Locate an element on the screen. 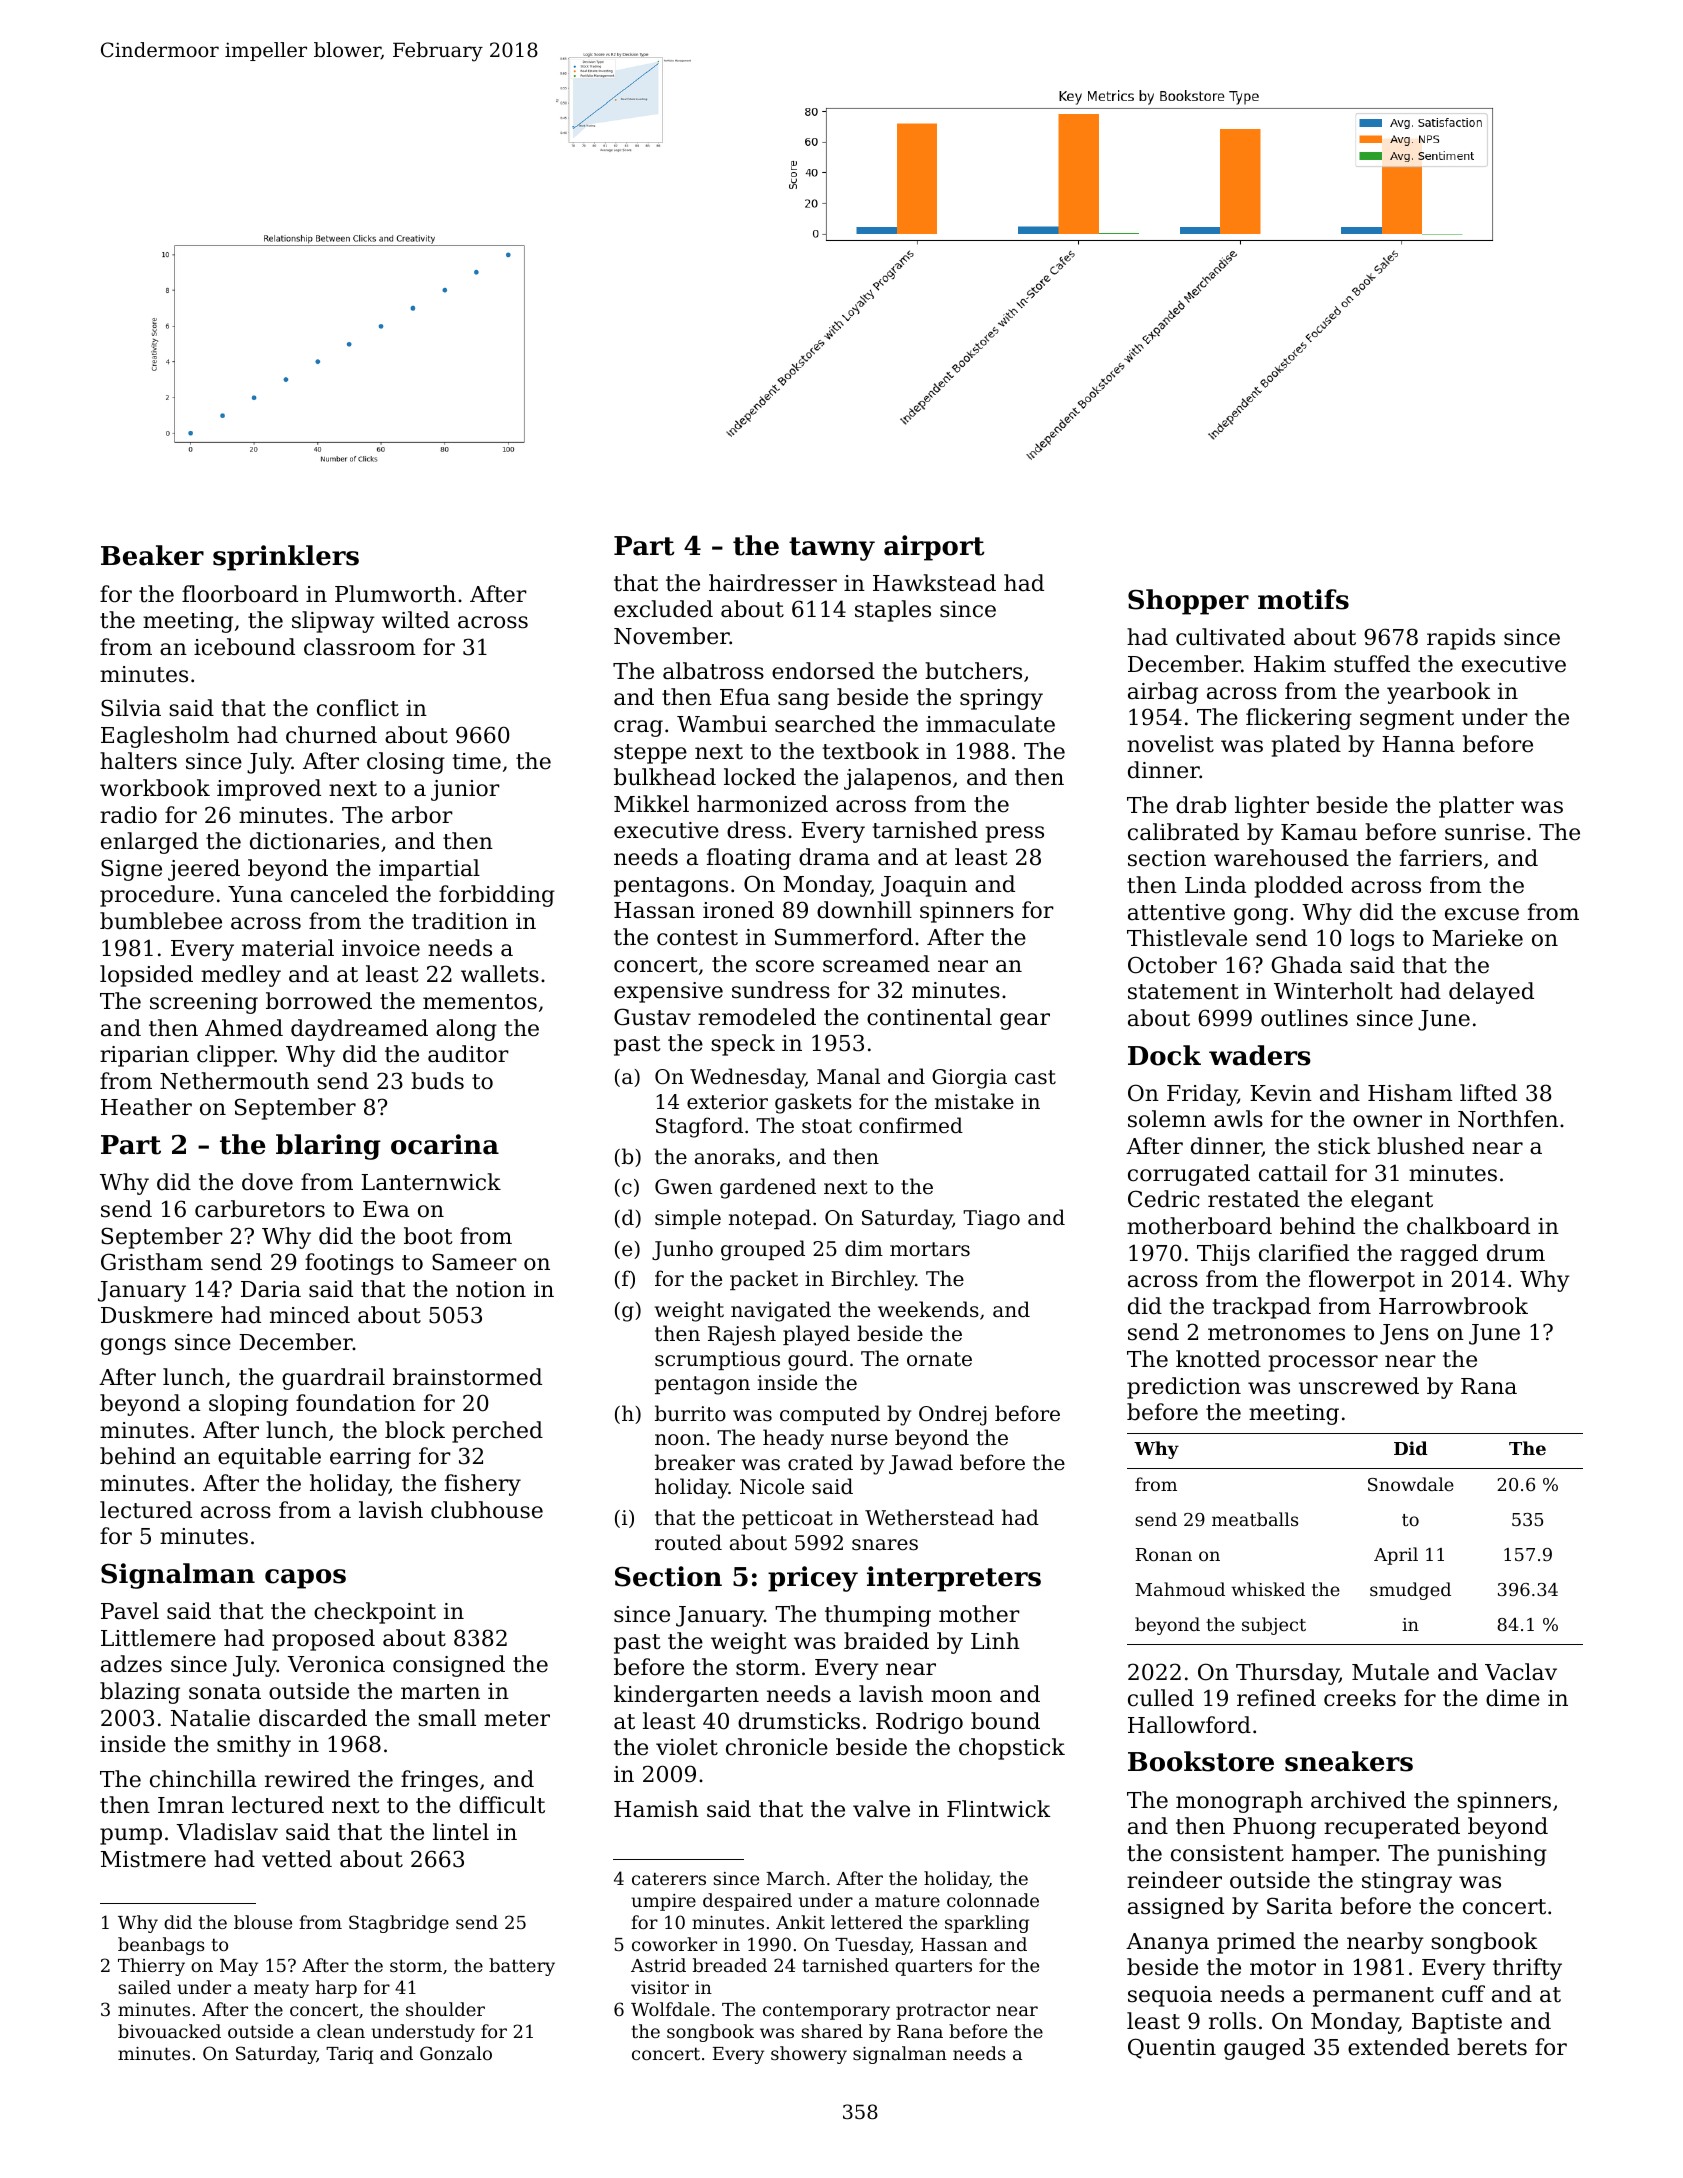 The width and height of the screenshot is (1683, 2178). snares is located at coordinates (885, 1545).
